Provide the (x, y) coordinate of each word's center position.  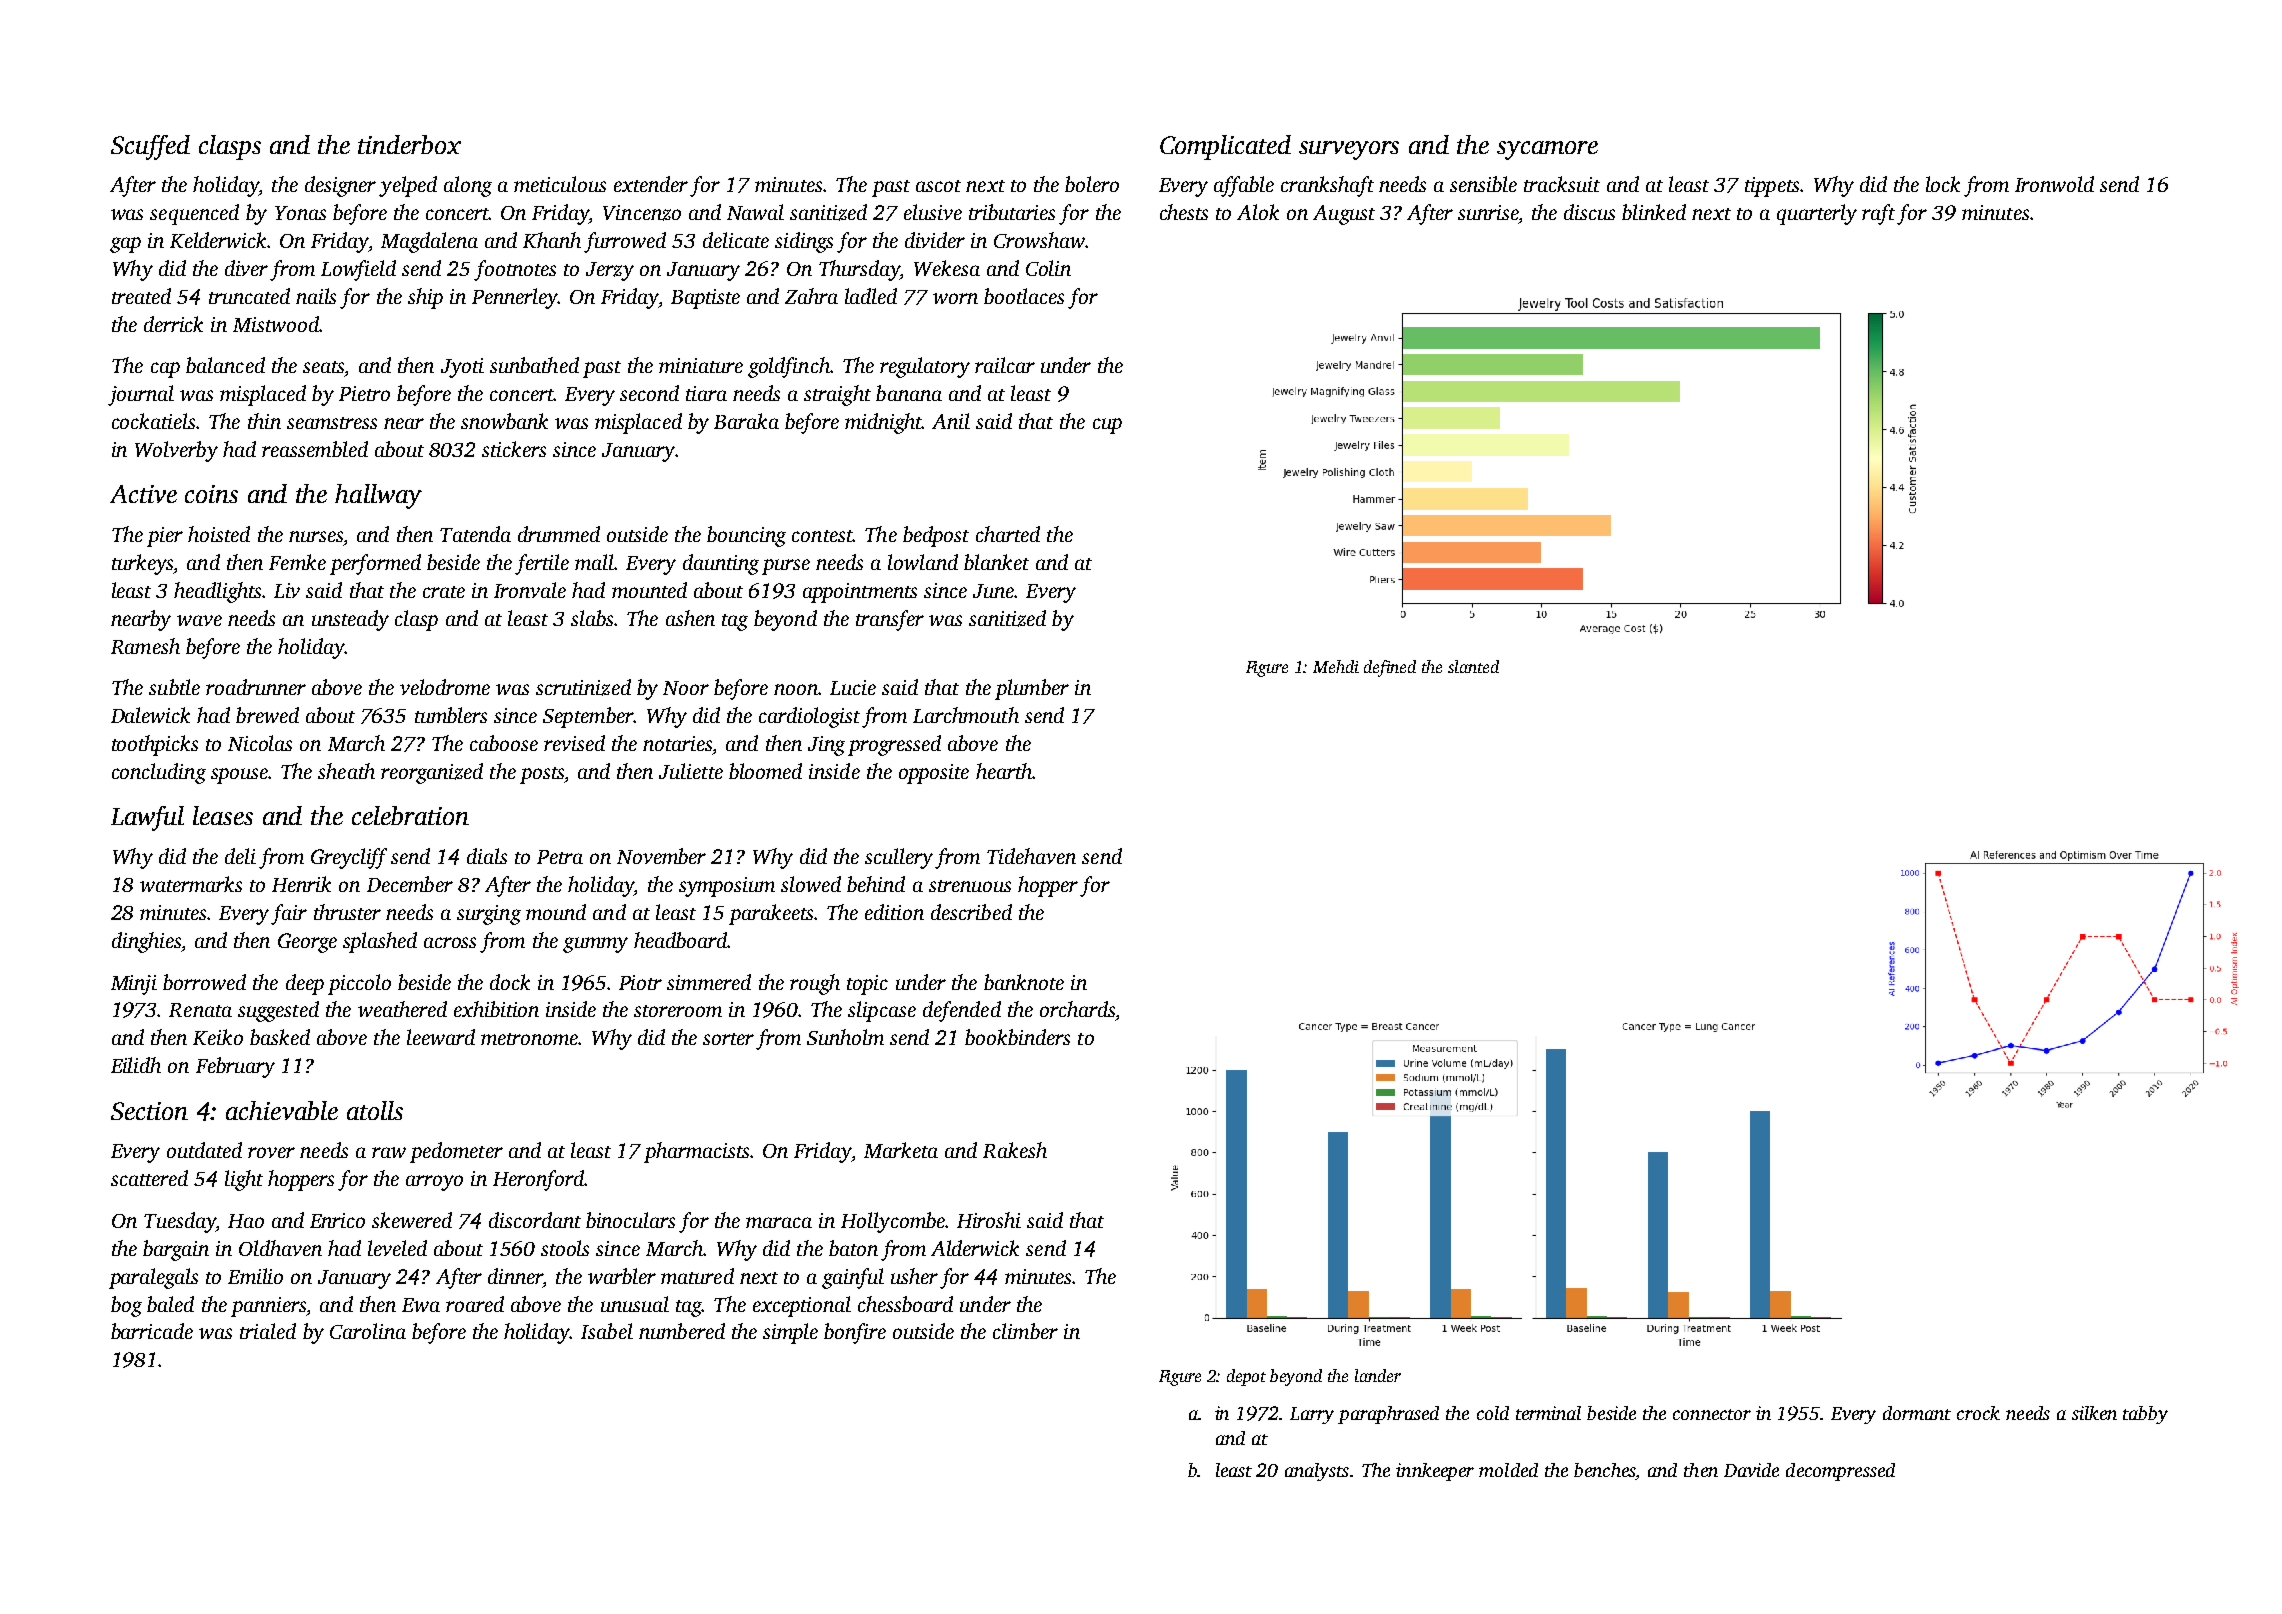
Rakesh (1015, 1150)
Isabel (607, 1331)
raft (1878, 214)
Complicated (1225, 147)
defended (962, 1011)
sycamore (1547, 150)
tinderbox (409, 144)
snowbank (504, 421)
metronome (529, 1039)
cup (1107, 426)
